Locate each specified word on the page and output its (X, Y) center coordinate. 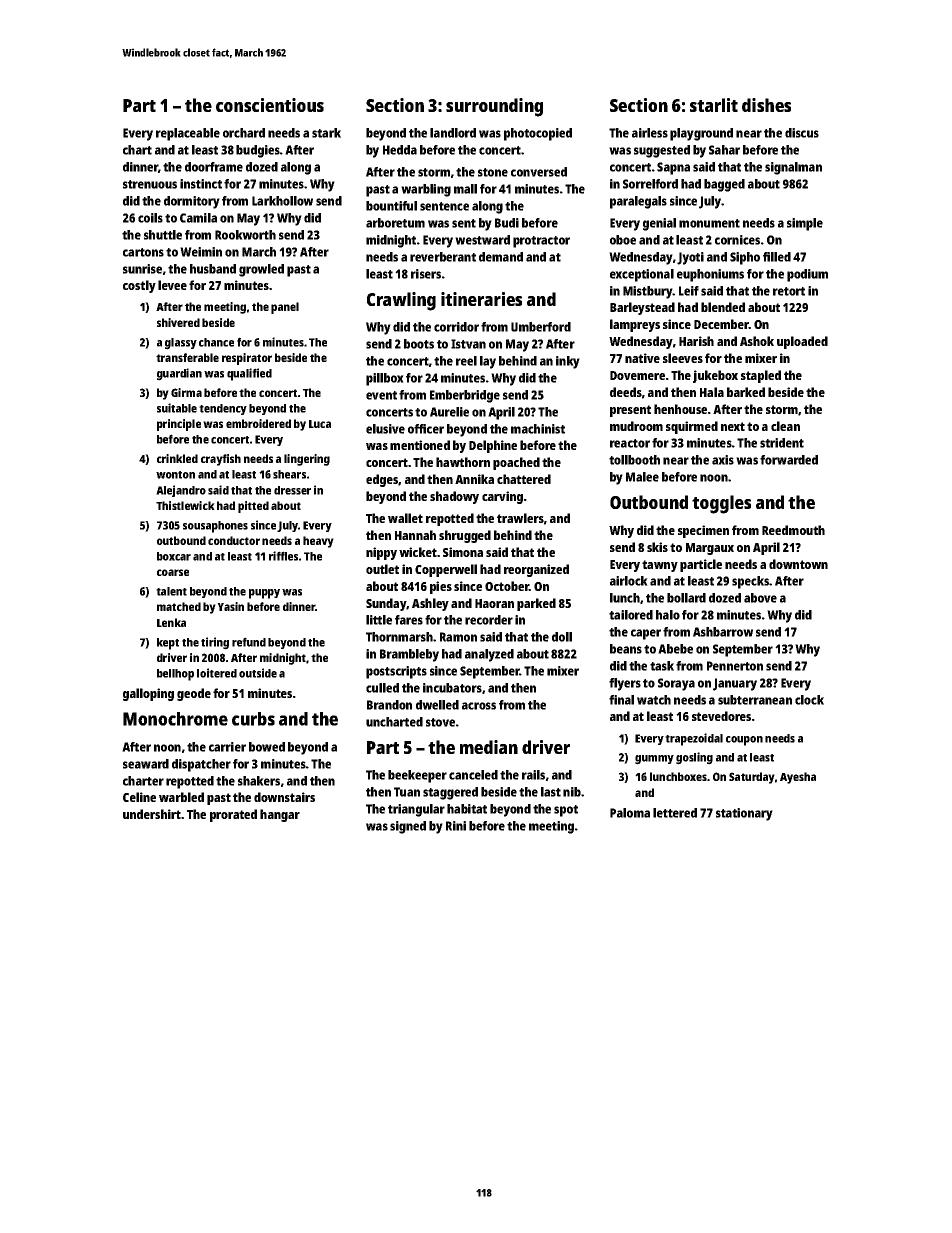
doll (562, 637)
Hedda (400, 150)
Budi (507, 223)
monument (709, 223)
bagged (724, 185)
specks (751, 582)
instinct (201, 184)
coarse (173, 572)
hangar (280, 815)
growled (261, 270)
